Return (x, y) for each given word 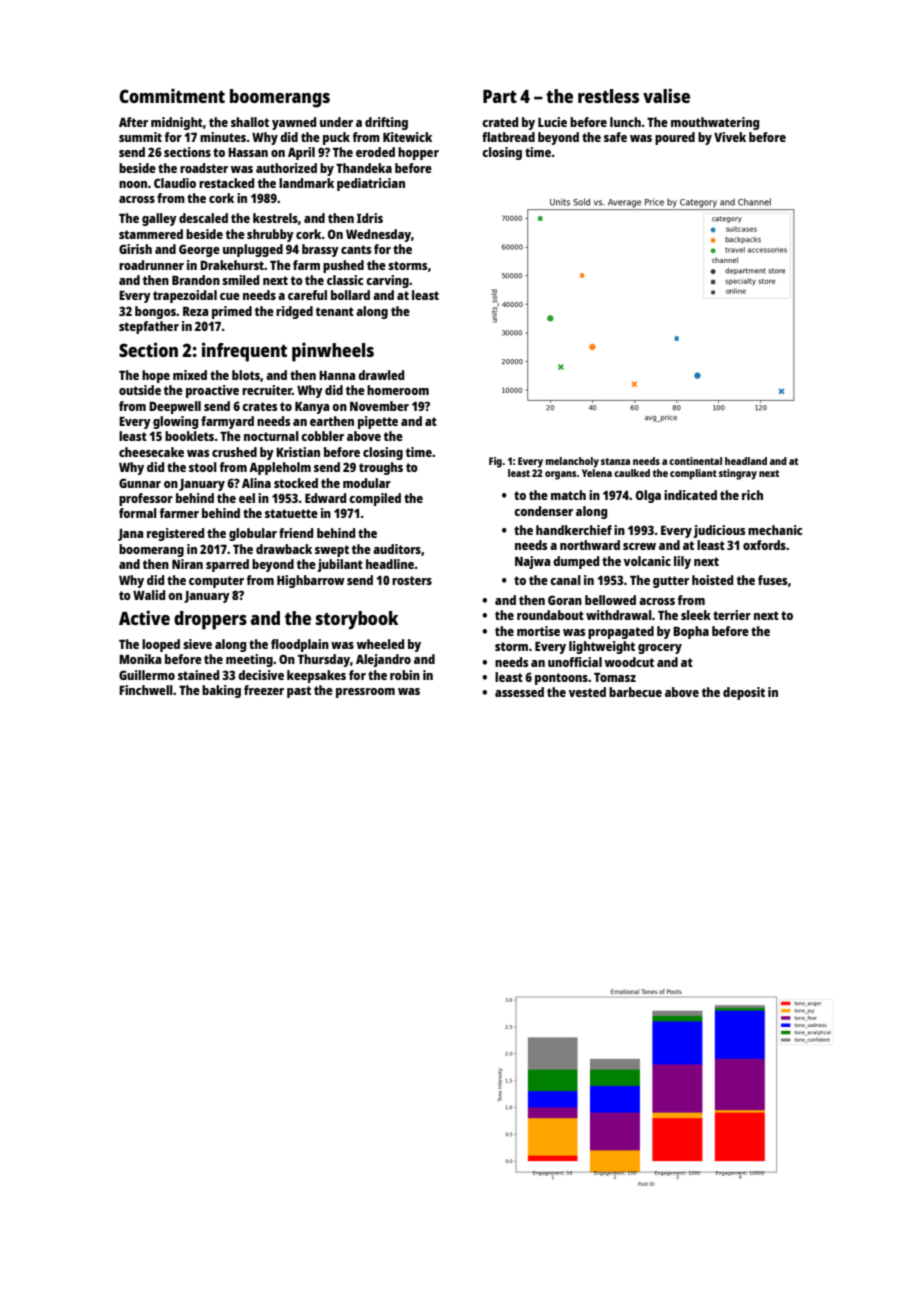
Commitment (172, 95)
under (336, 122)
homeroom (398, 390)
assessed (519, 692)
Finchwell (146, 690)
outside (140, 390)
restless (608, 96)
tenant (335, 311)
